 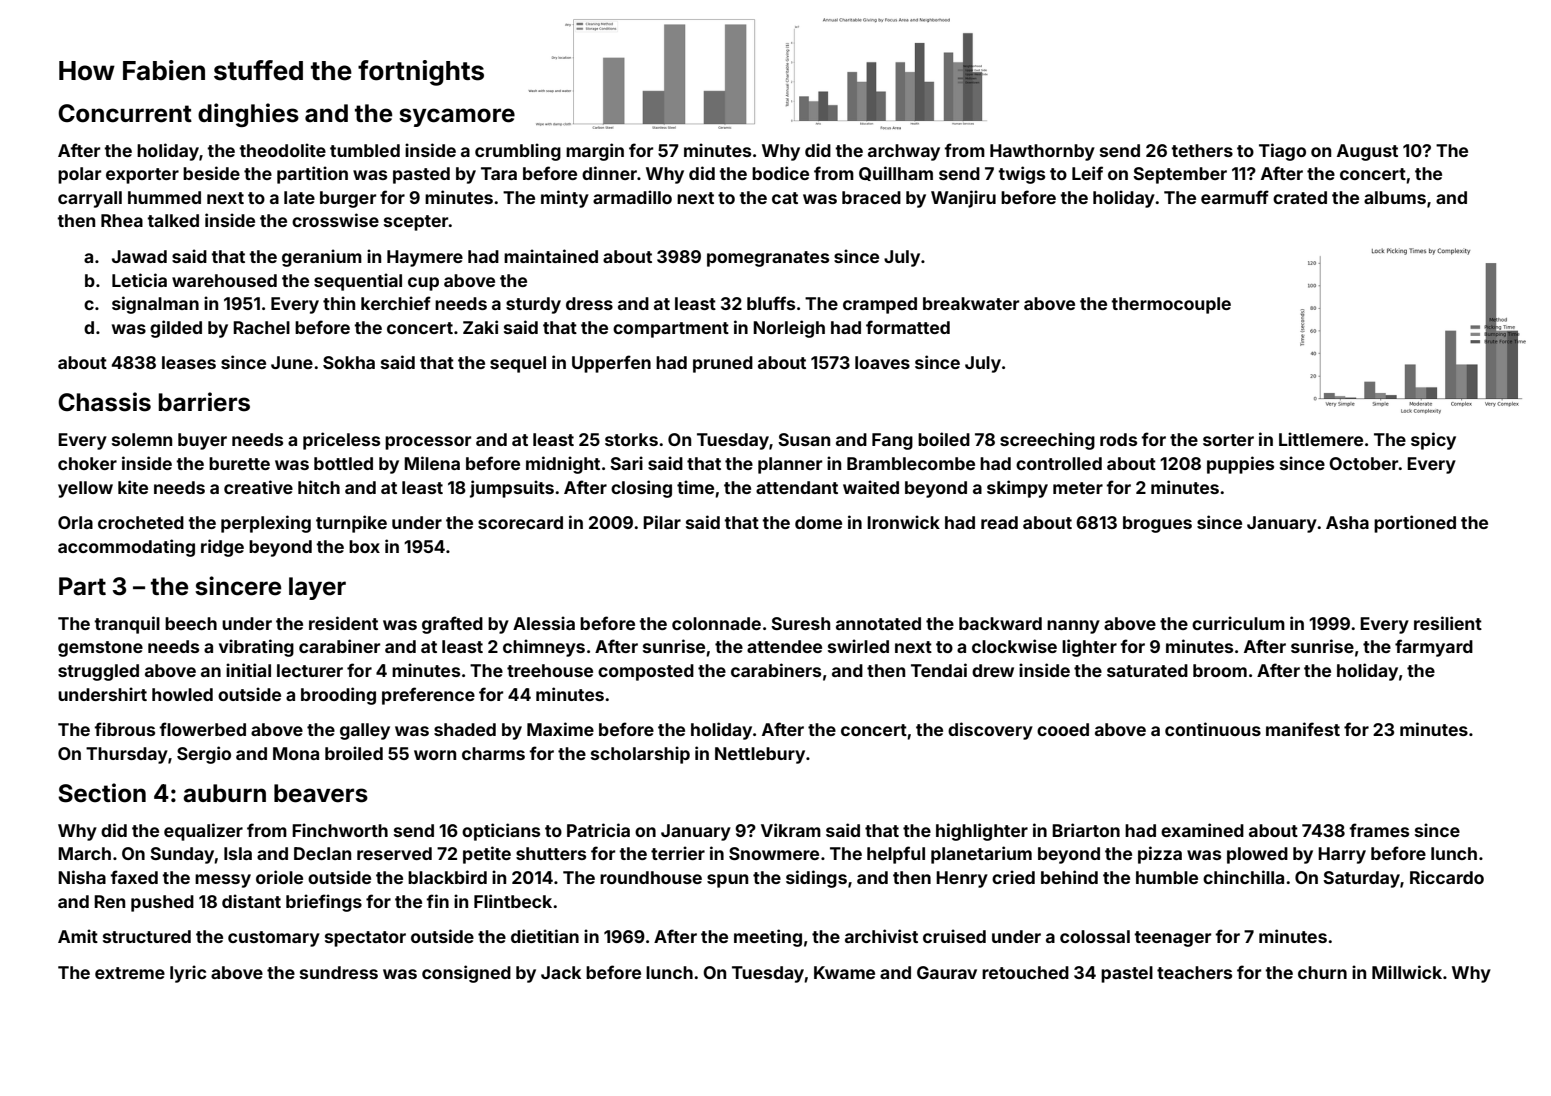 What do you see at coordinates (188, 974) in the screenshot?
I see `lyric` at bounding box center [188, 974].
